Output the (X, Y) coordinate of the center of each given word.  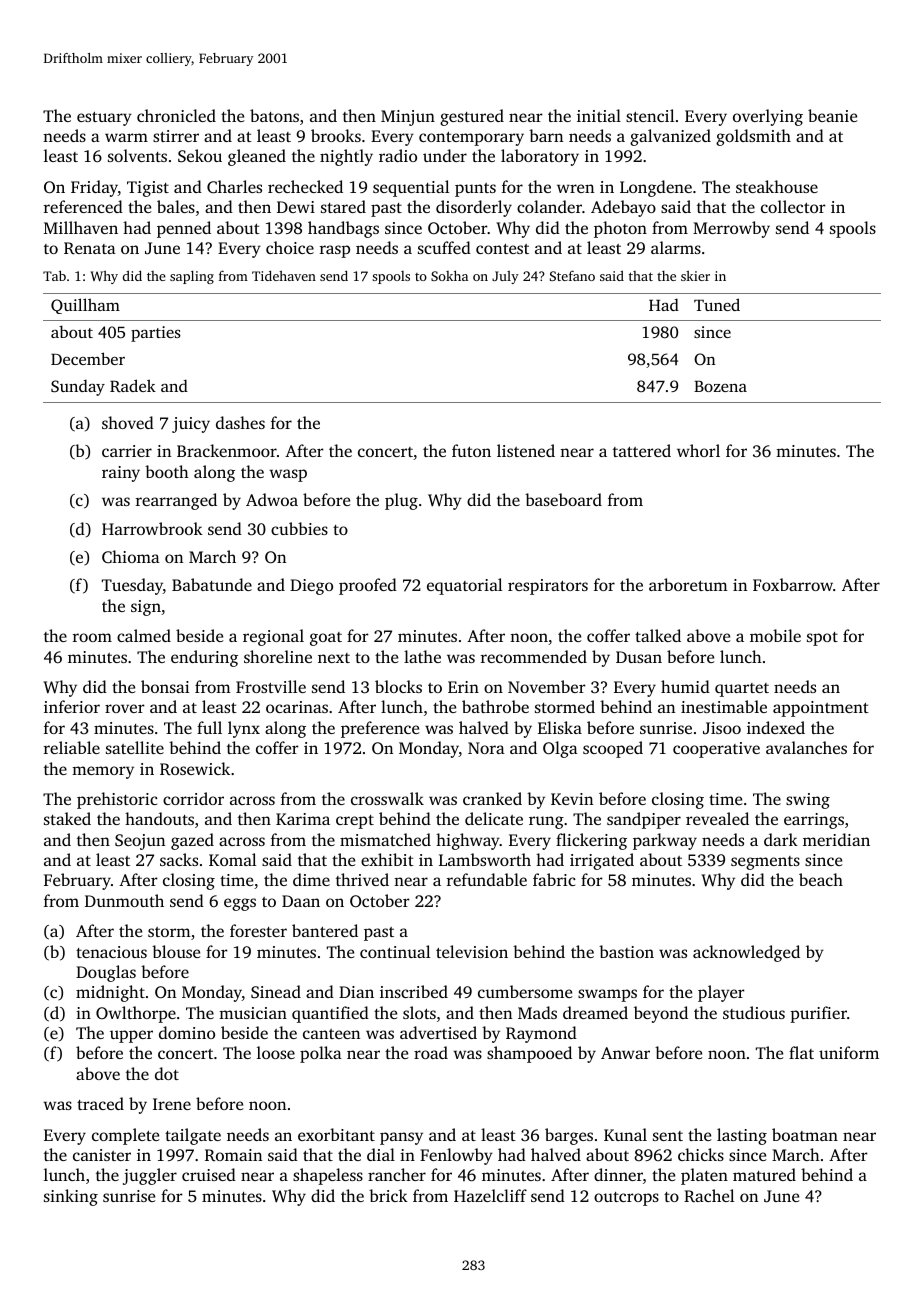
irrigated (602, 861)
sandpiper (644, 820)
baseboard (563, 499)
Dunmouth (124, 900)
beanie (832, 115)
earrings (814, 821)
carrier (127, 451)
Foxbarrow (793, 584)
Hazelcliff (490, 1195)
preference (380, 729)
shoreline (278, 656)
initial (599, 115)
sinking (71, 1197)
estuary (104, 119)
